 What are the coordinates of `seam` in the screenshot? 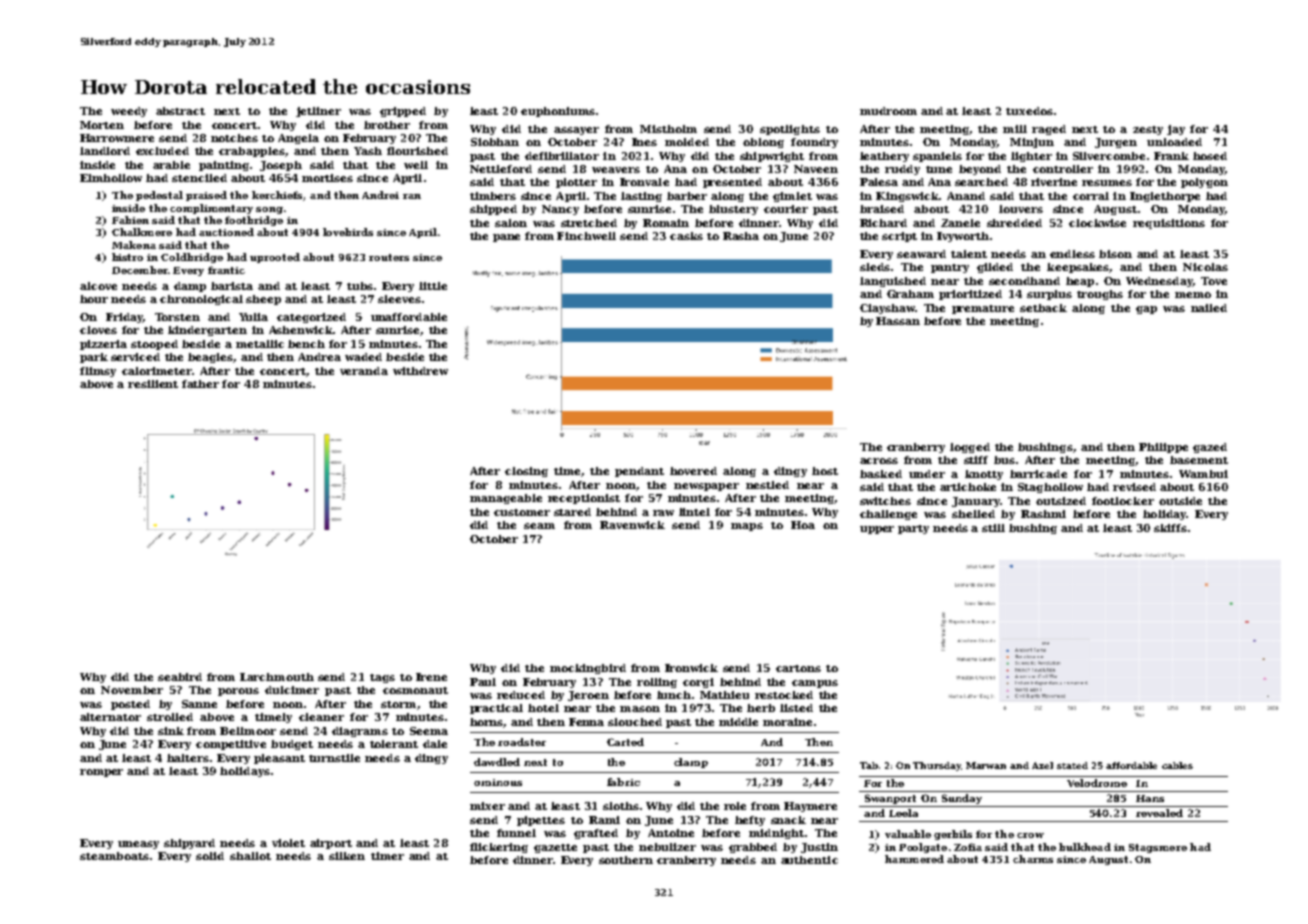 It's located at (539, 526).
